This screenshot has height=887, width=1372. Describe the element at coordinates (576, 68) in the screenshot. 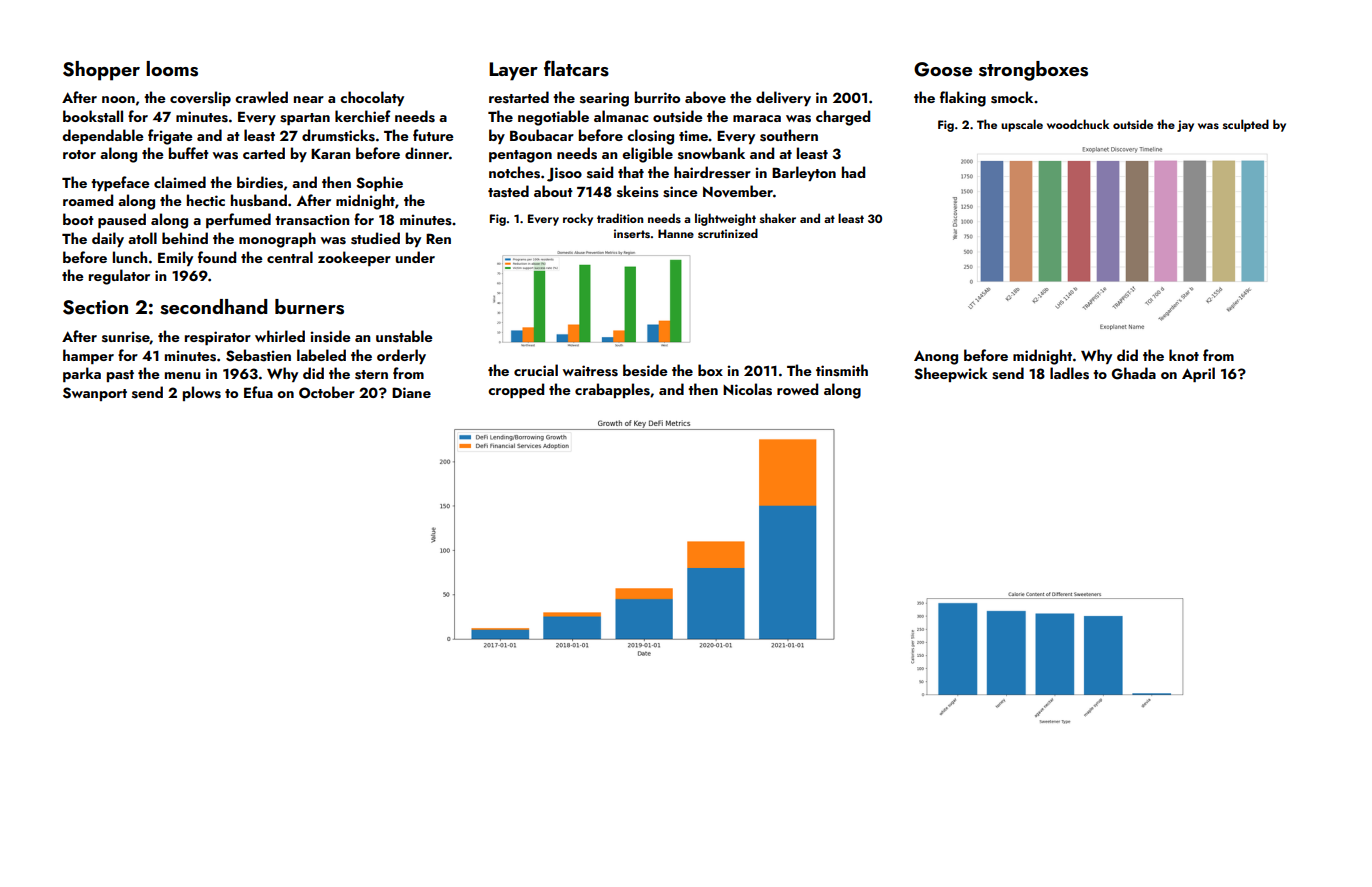

I see `flatcars` at that location.
